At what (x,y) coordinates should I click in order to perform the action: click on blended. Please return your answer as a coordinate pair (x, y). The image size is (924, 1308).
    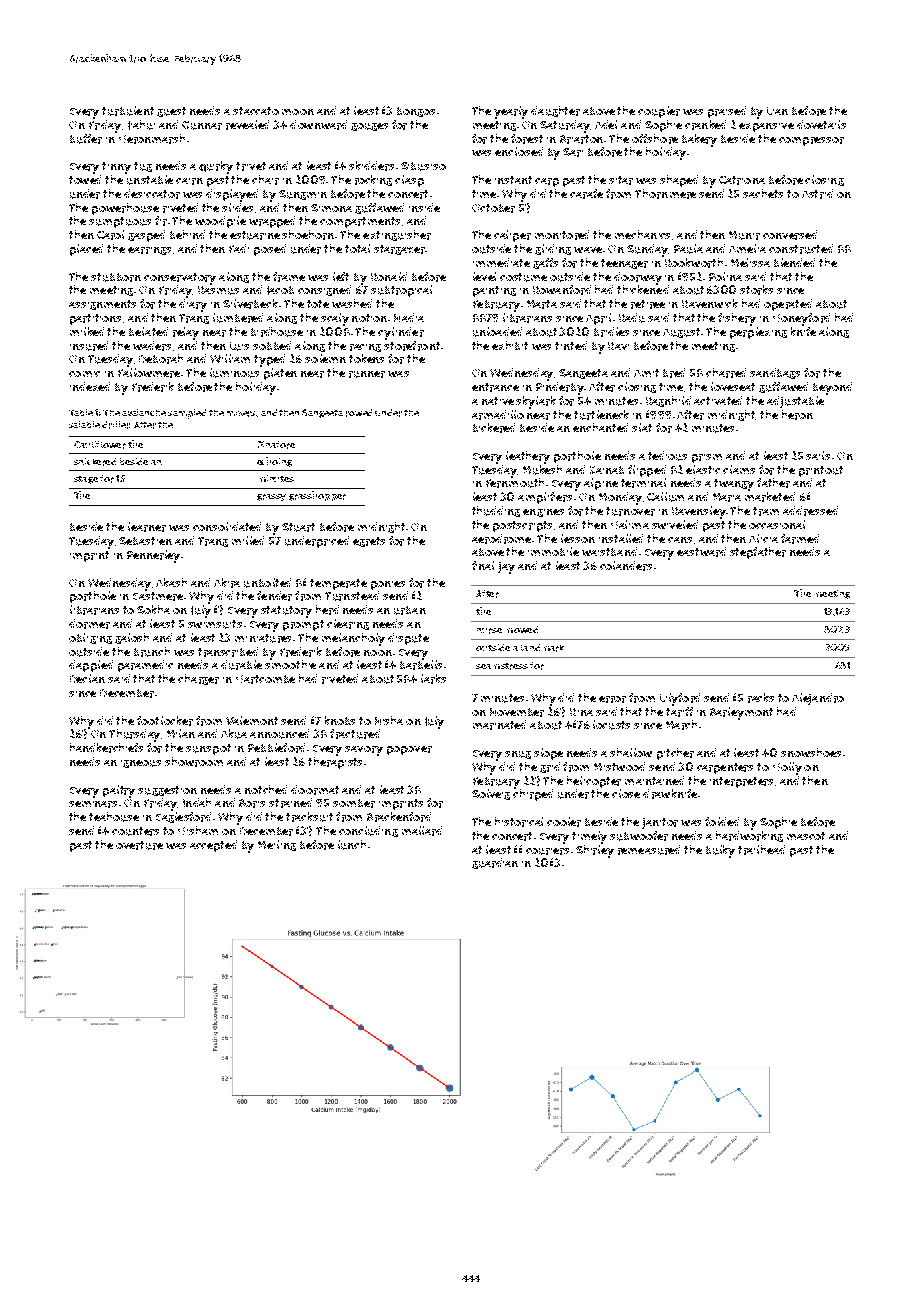
    Looking at the image, I should click on (794, 262).
